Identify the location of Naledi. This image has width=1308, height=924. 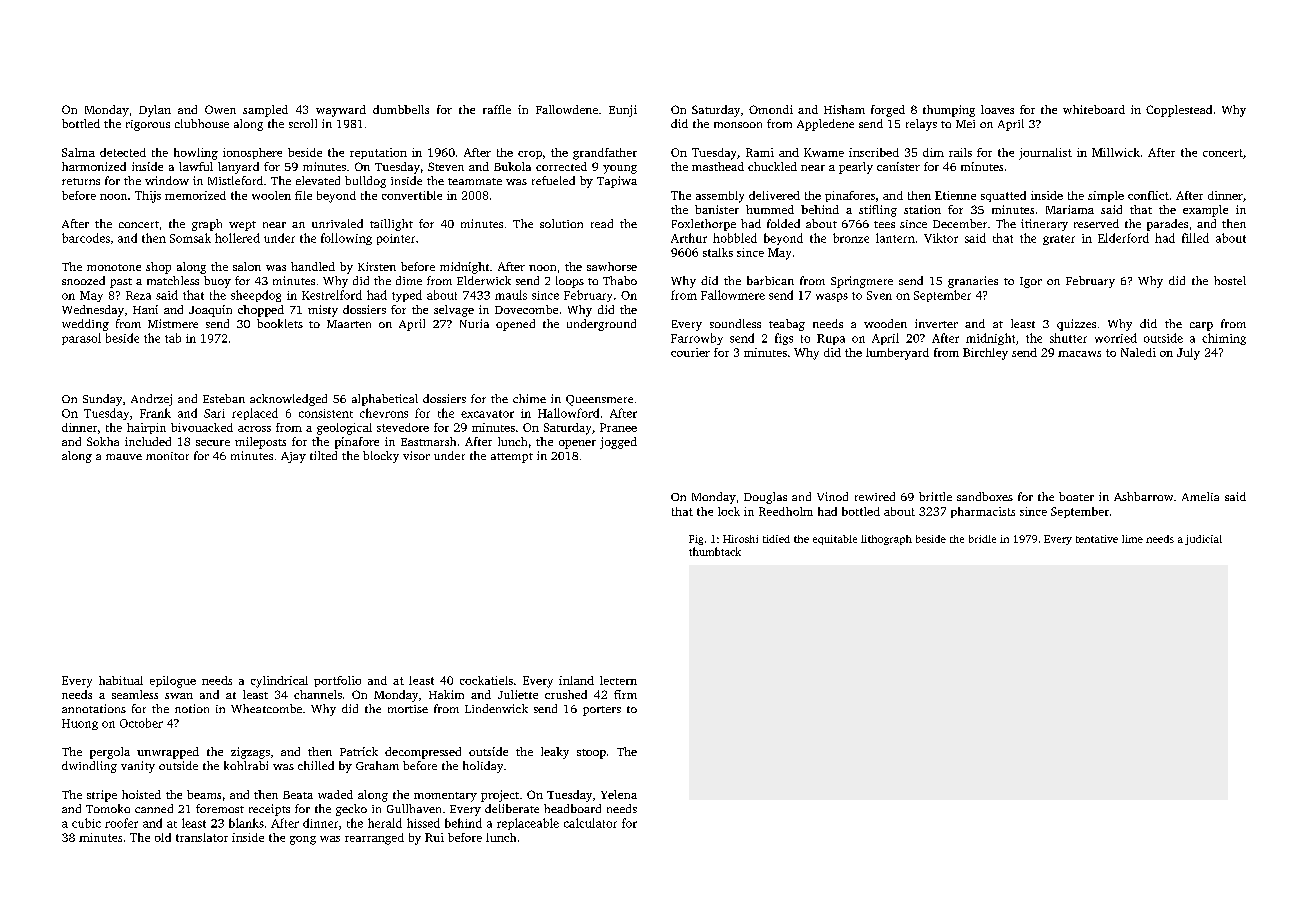
(1138, 352).
